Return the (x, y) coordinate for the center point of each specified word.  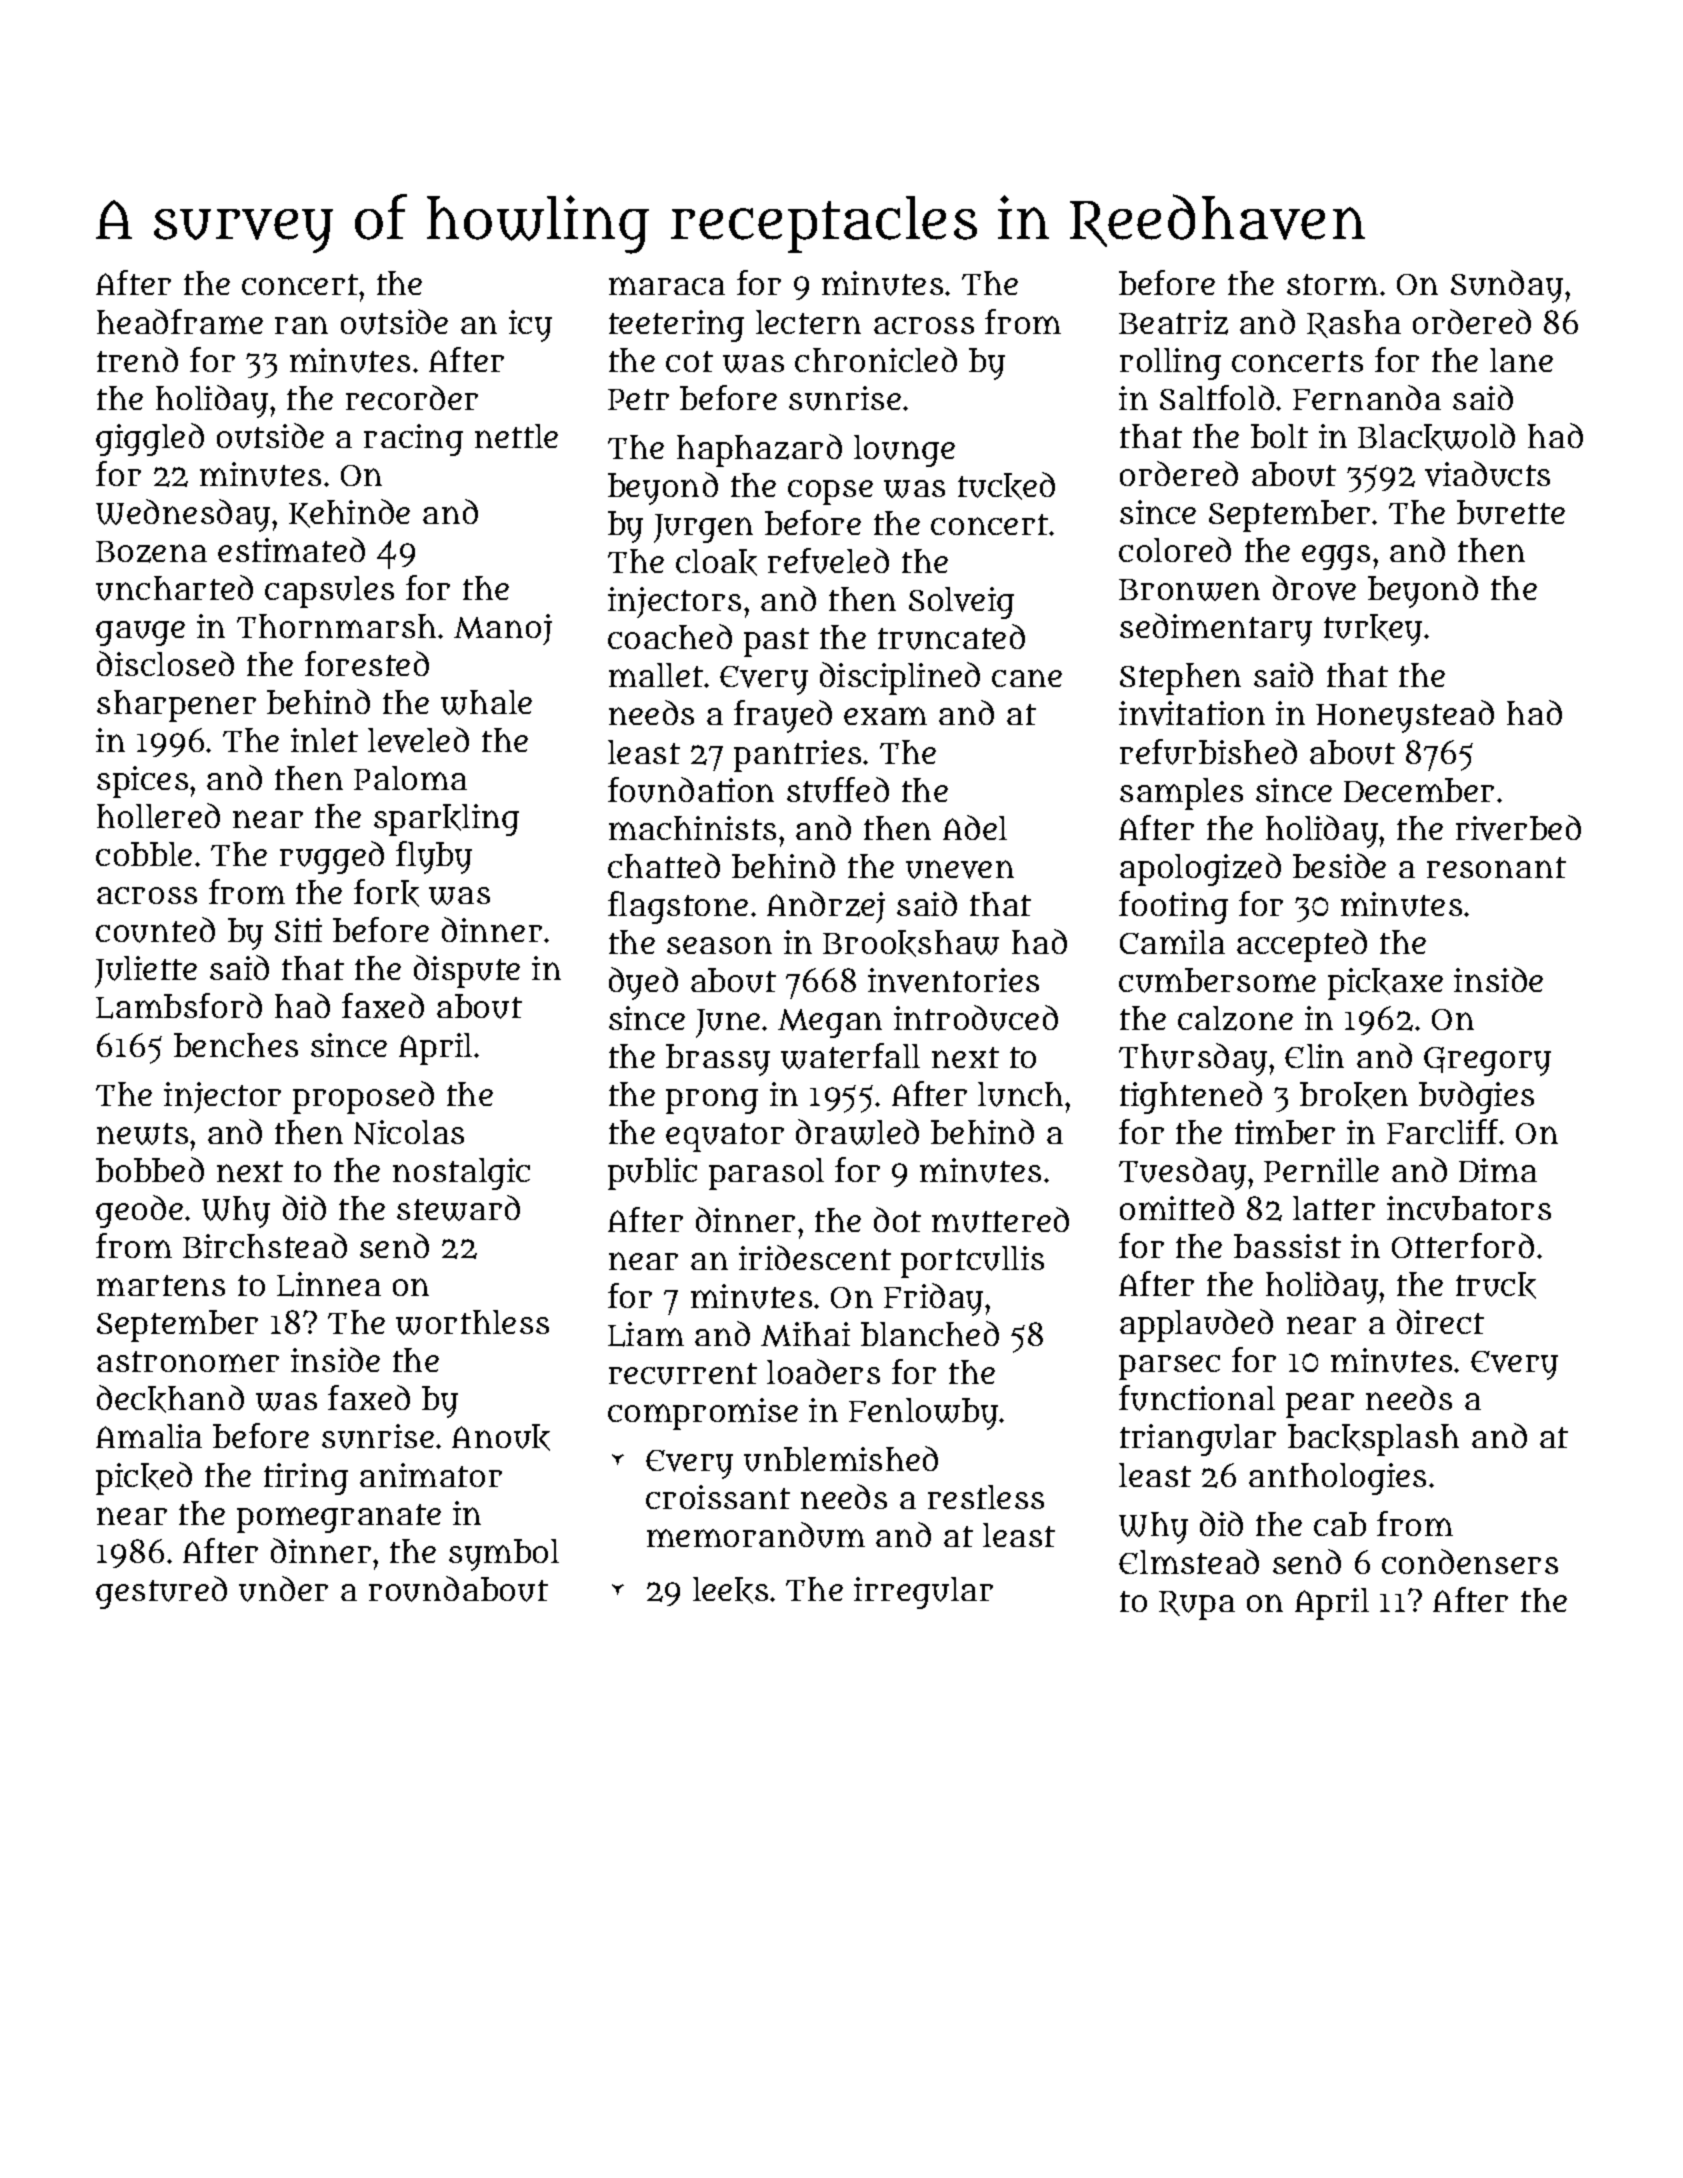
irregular (923, 1593)
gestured (161, 1592)
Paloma (410, 778)
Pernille (1321, 1170)
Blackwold (1436, 437)
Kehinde (349, 513)
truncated (951, 637)
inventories (953, 980)
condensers (1470, 1561)
